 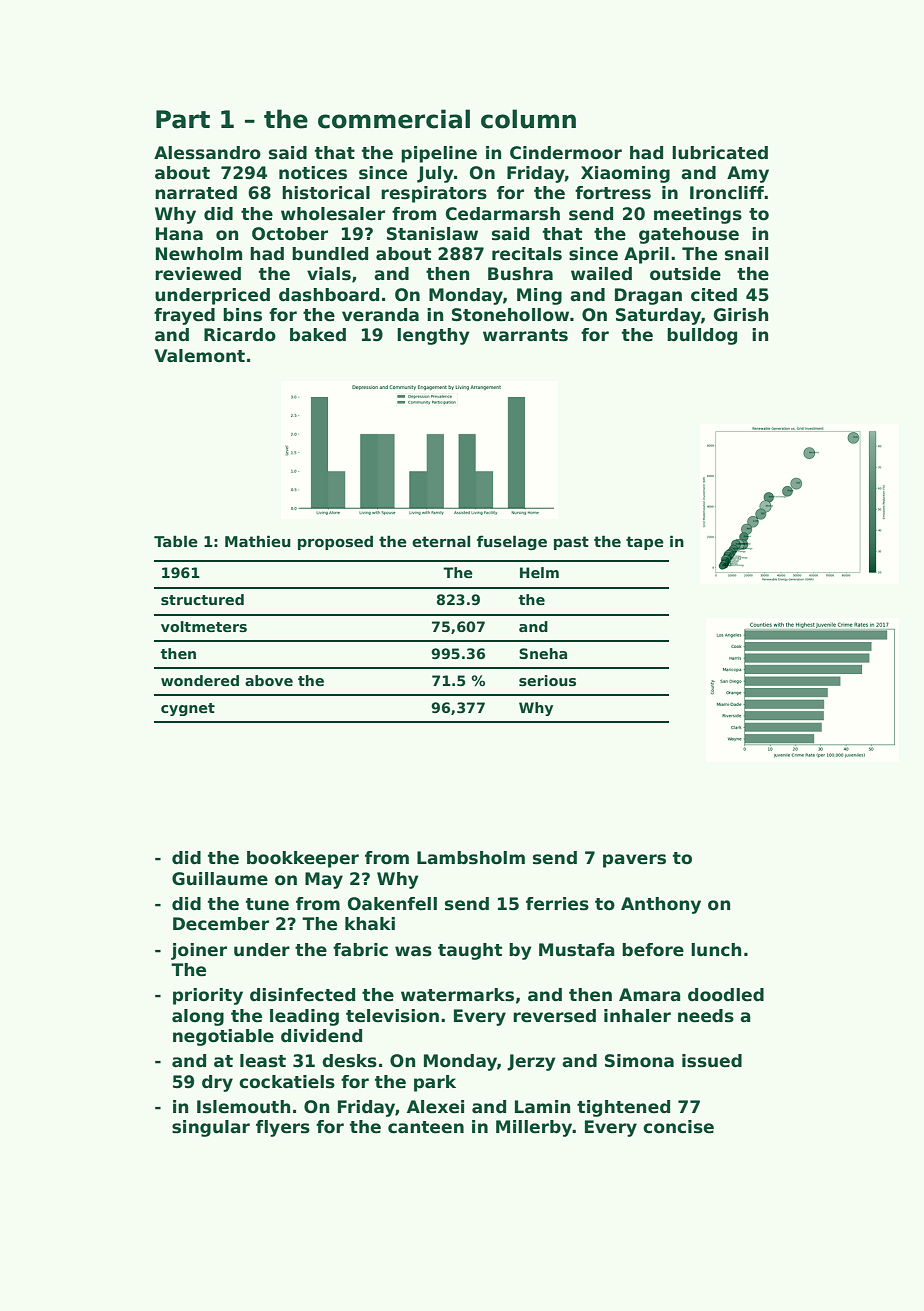 I want to click on lubricated, so click(x=720, y=153).
